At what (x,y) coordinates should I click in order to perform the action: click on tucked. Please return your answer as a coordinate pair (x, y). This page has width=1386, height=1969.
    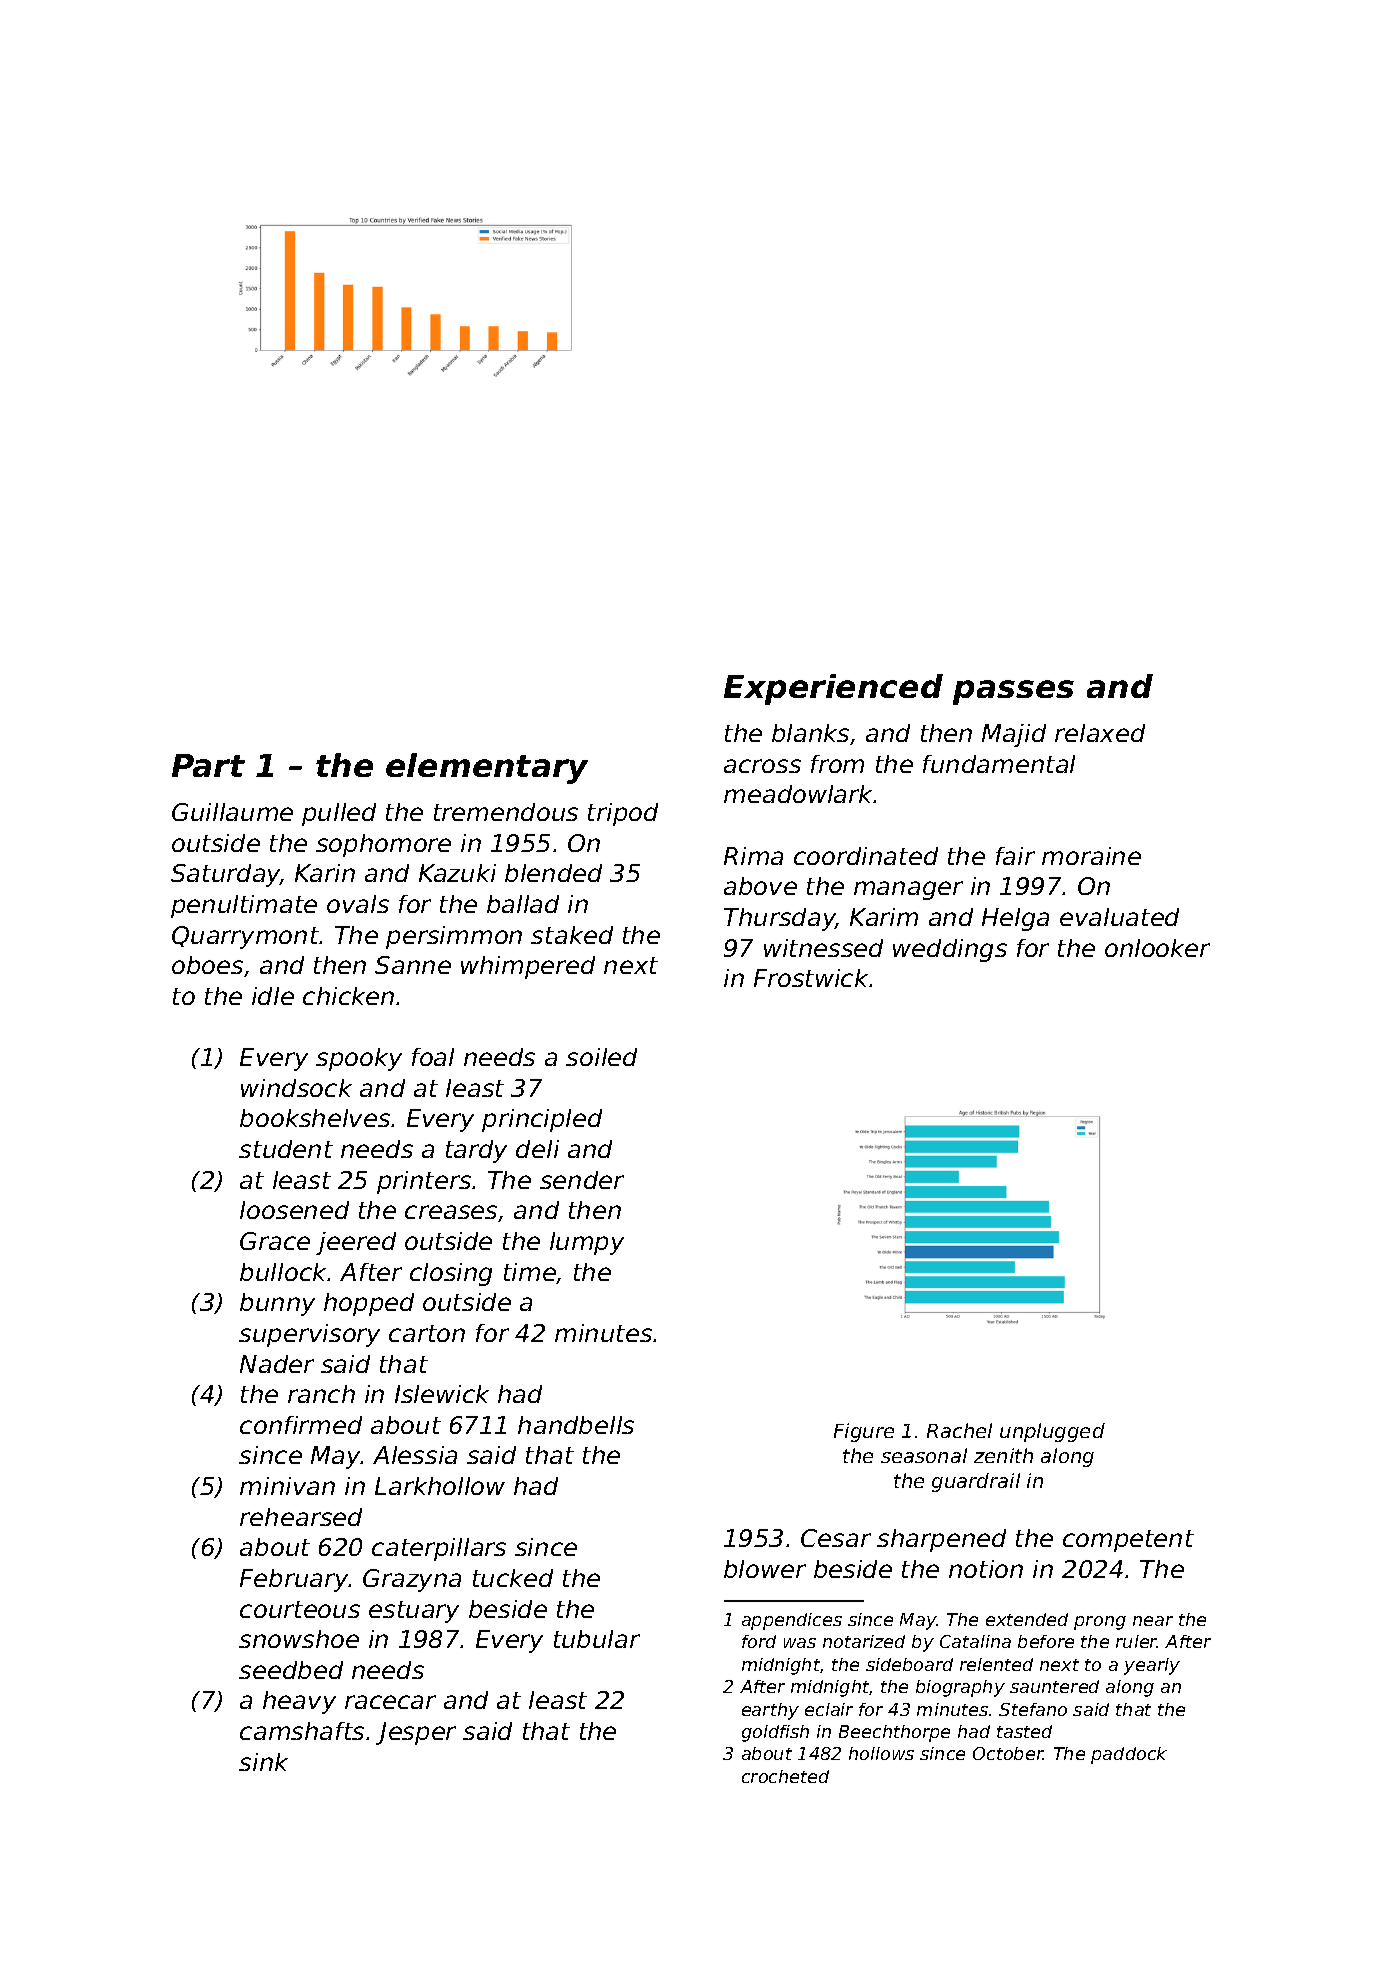
    Looking at the image, I should click on (513, 1578).
